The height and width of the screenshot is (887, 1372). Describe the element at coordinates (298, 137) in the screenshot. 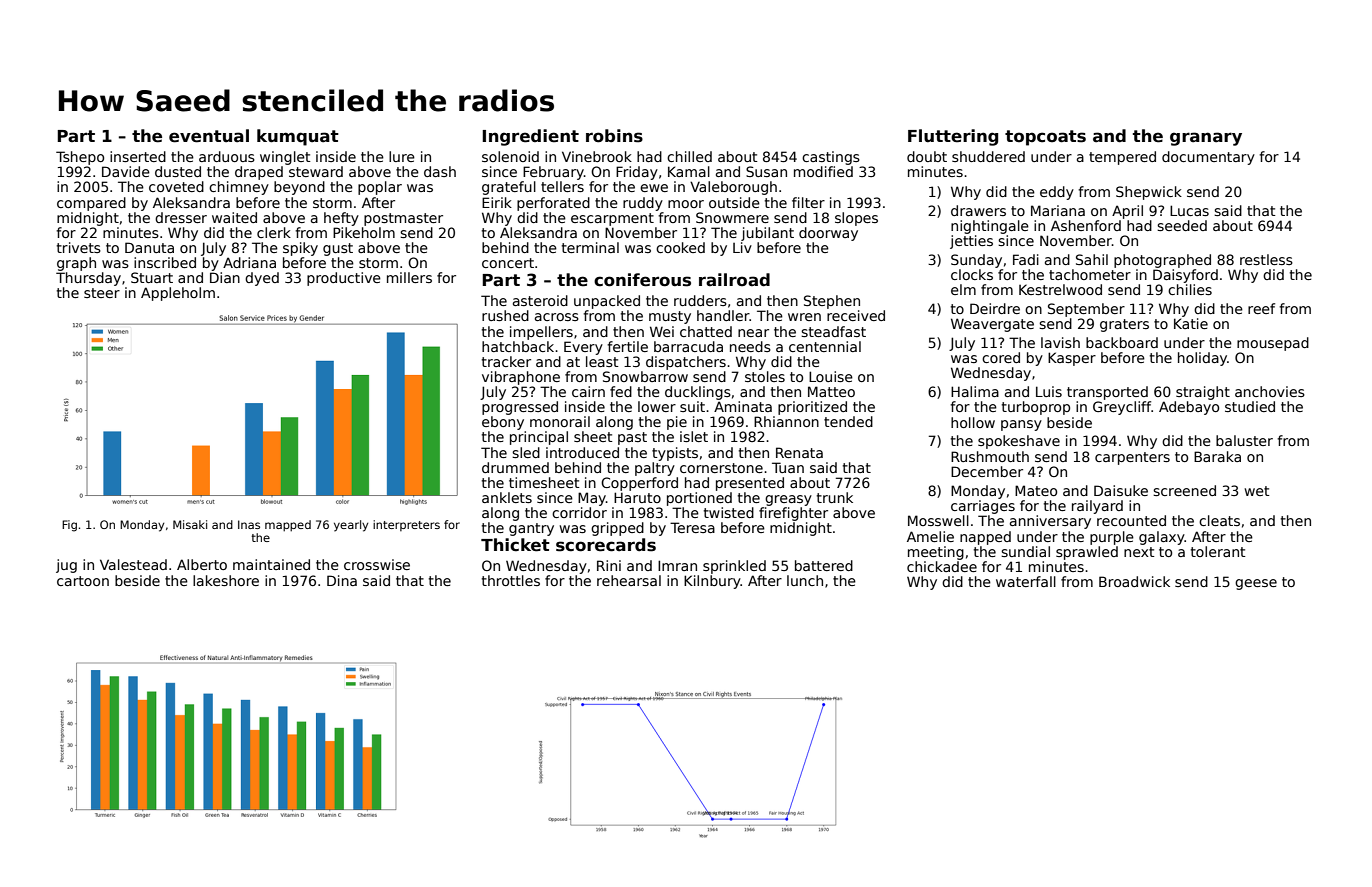

I see `kumquat` at that location.
